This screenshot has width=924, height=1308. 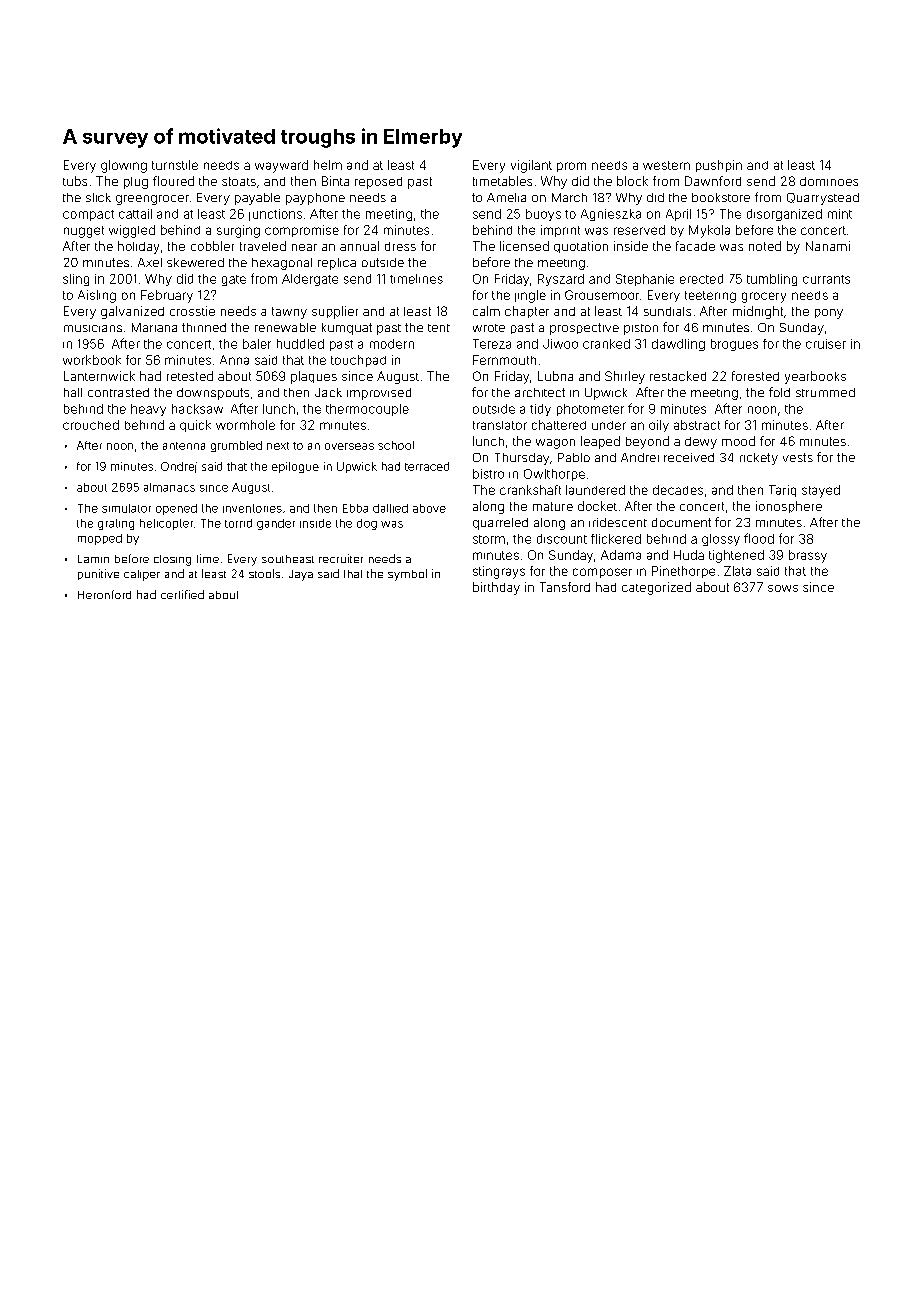 What do you see at coordinates (175, 165) in the screenshot?
I see `turnstile` at bounding box center [175, 165].
